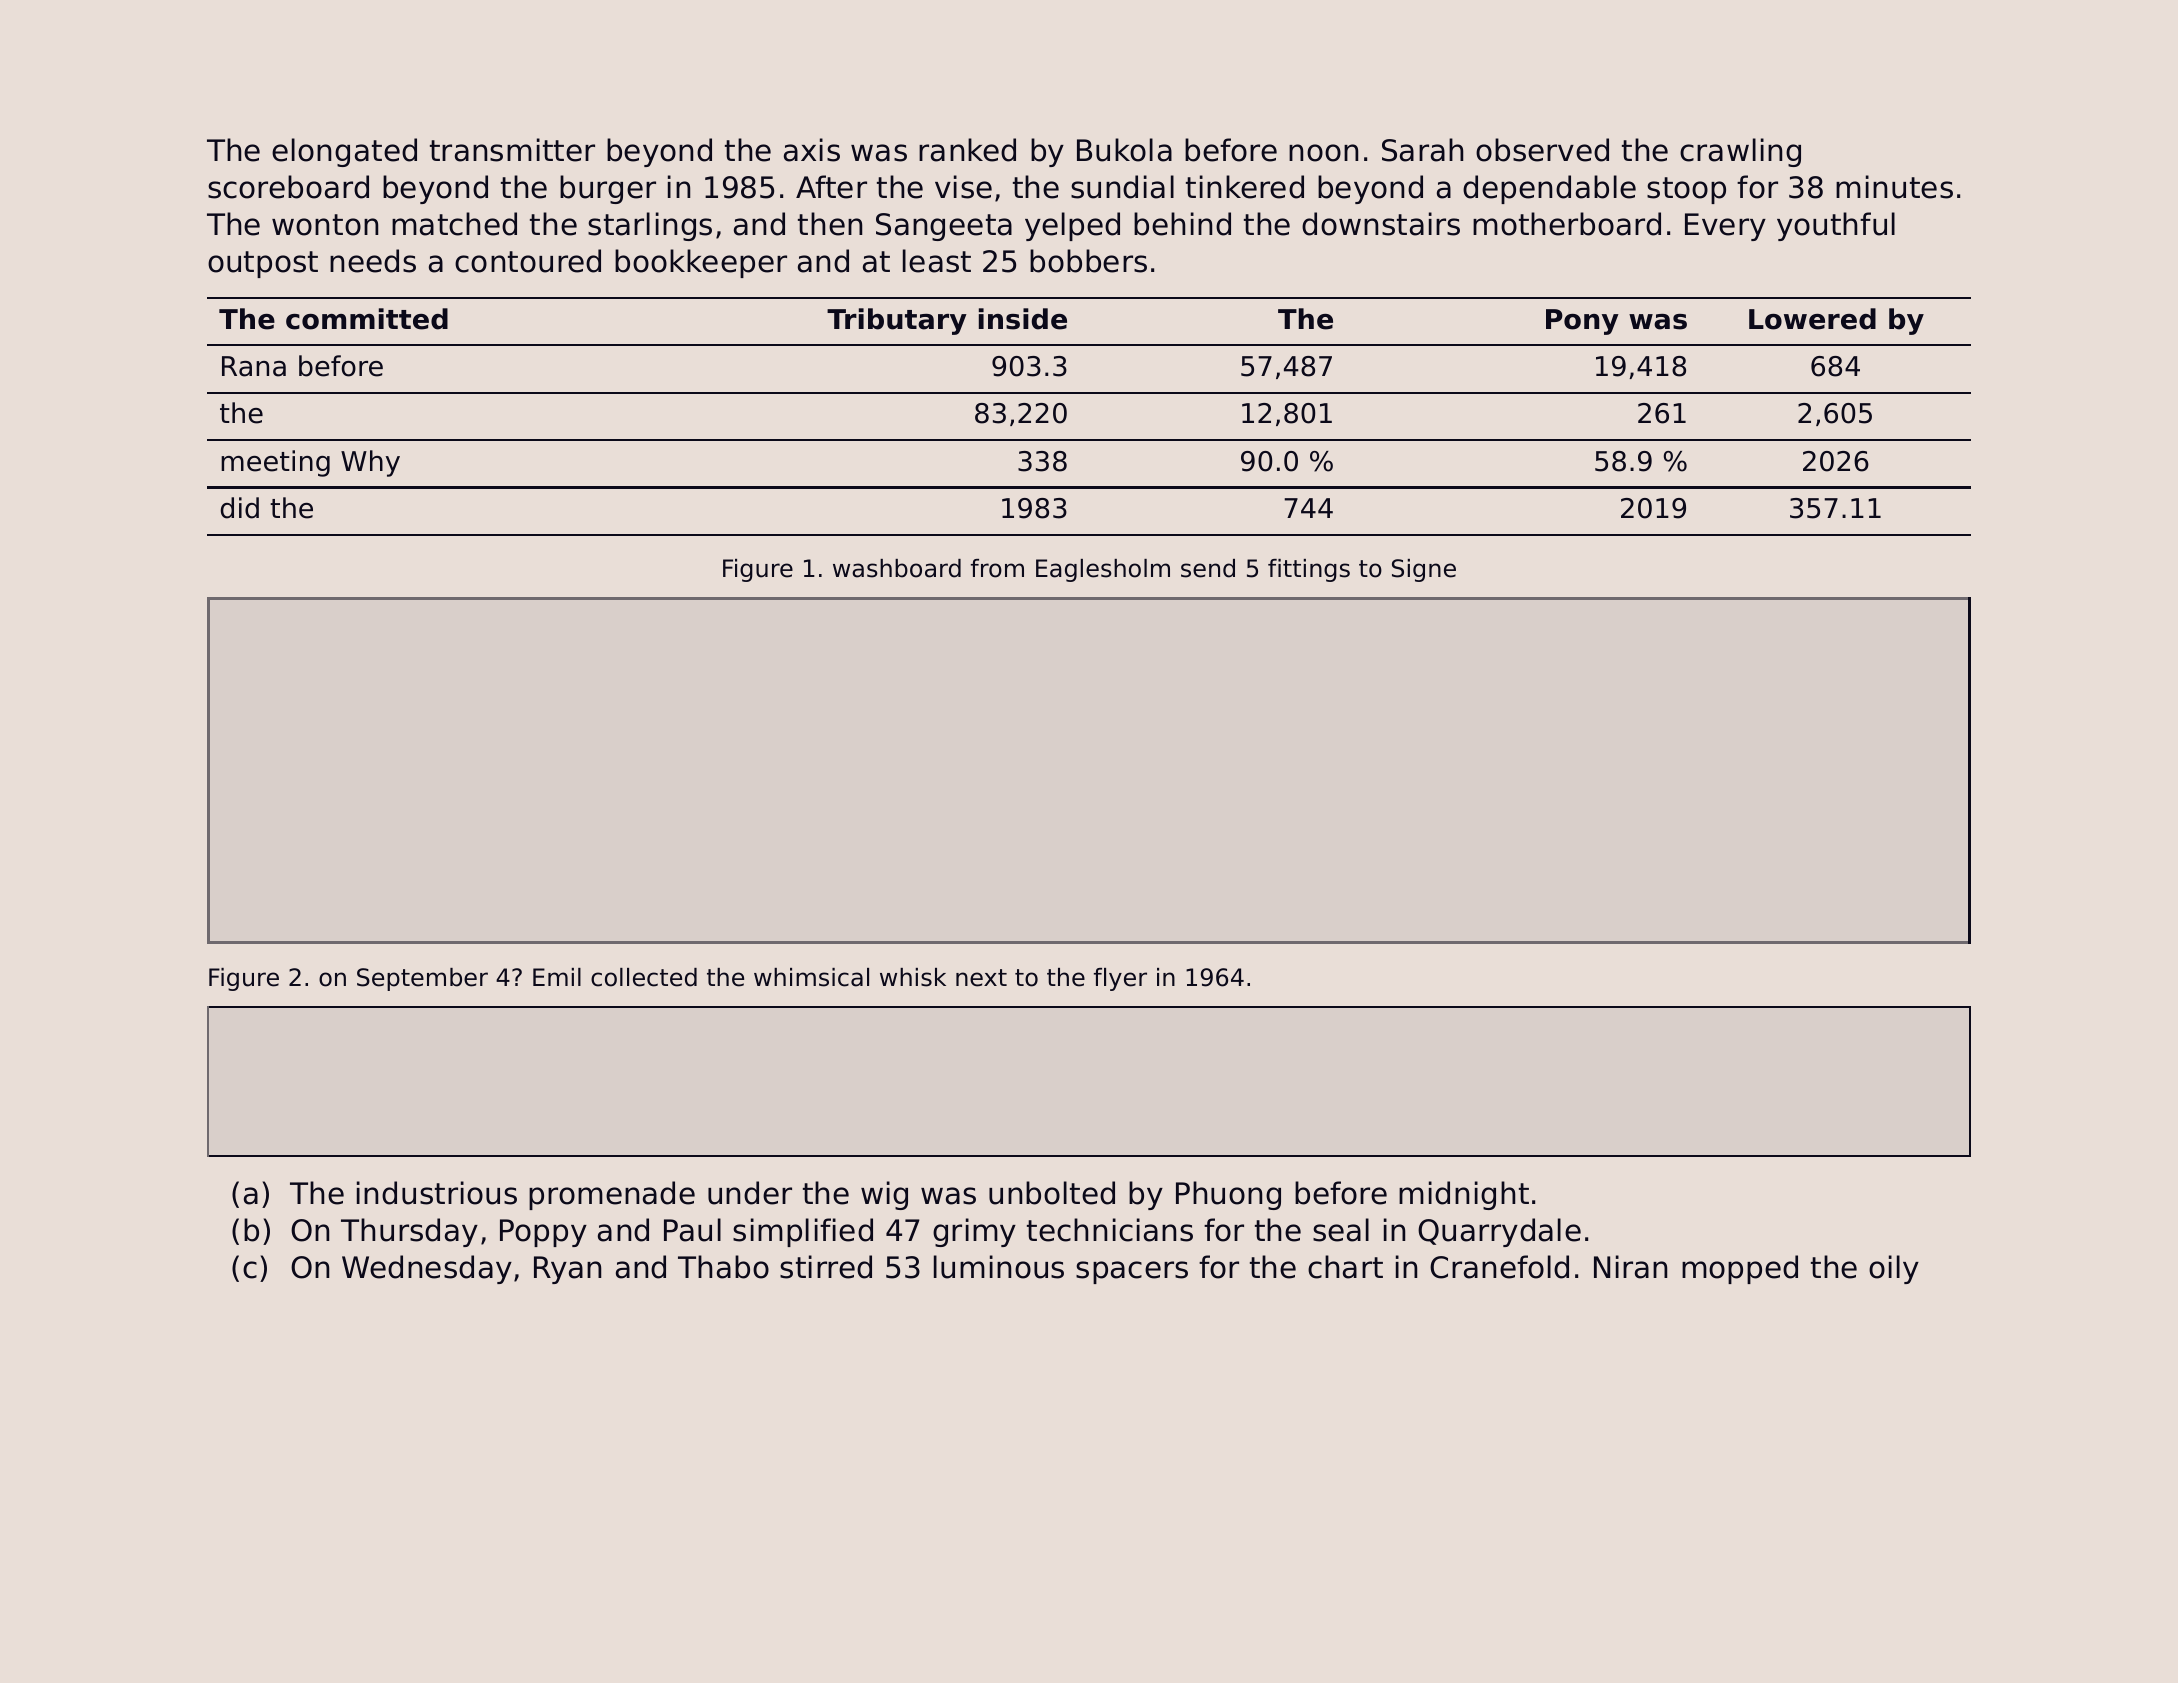 This screenshot has height=1683, width=2178. Describe the element at coordinates (422, 979) in the screenshot. I see `September` at that location.
